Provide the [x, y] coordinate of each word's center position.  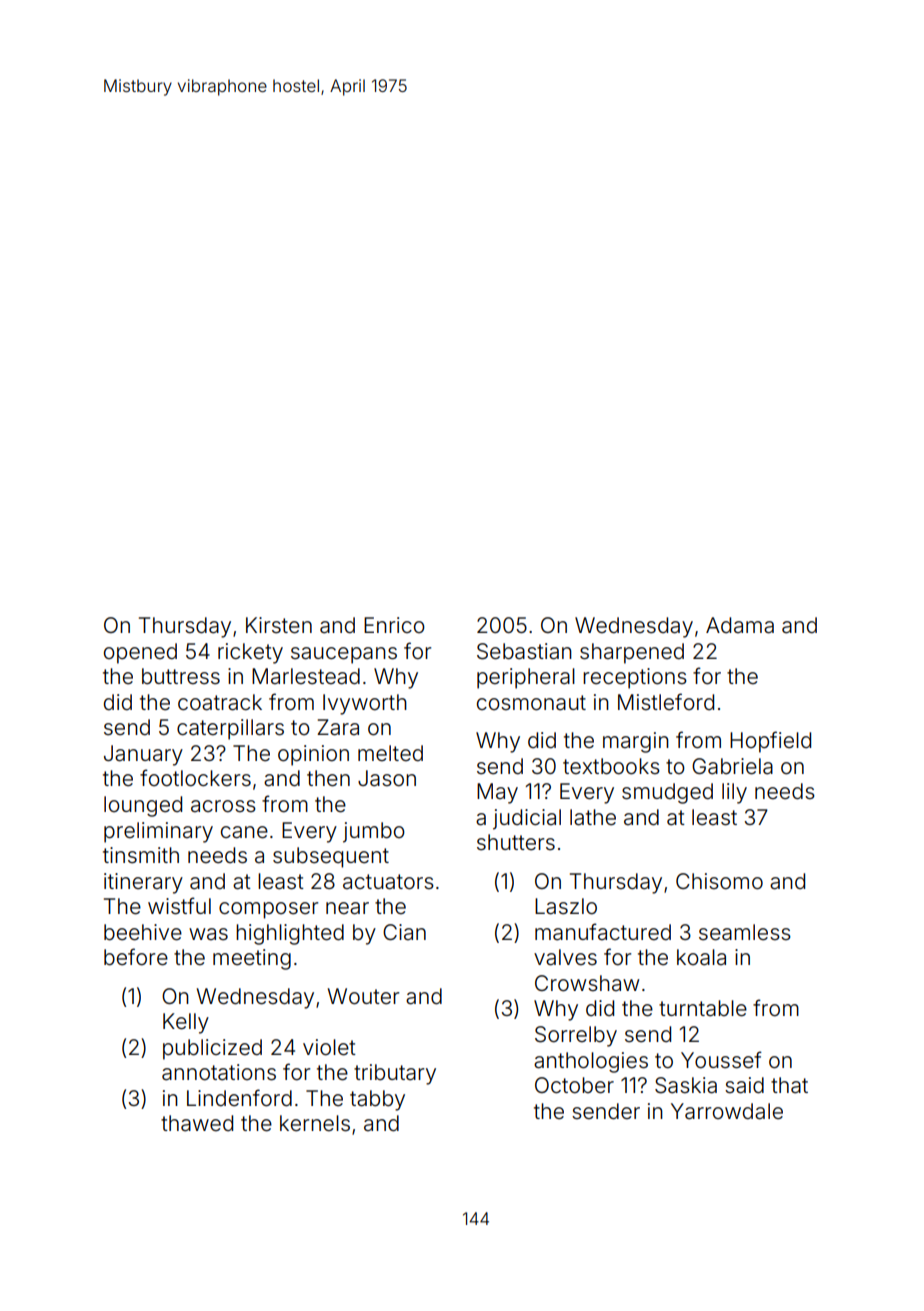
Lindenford [239, 1098]
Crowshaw [587, 983]
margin [636, 742]
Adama [740, 625]
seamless [745, 932]
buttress [181, 676]
